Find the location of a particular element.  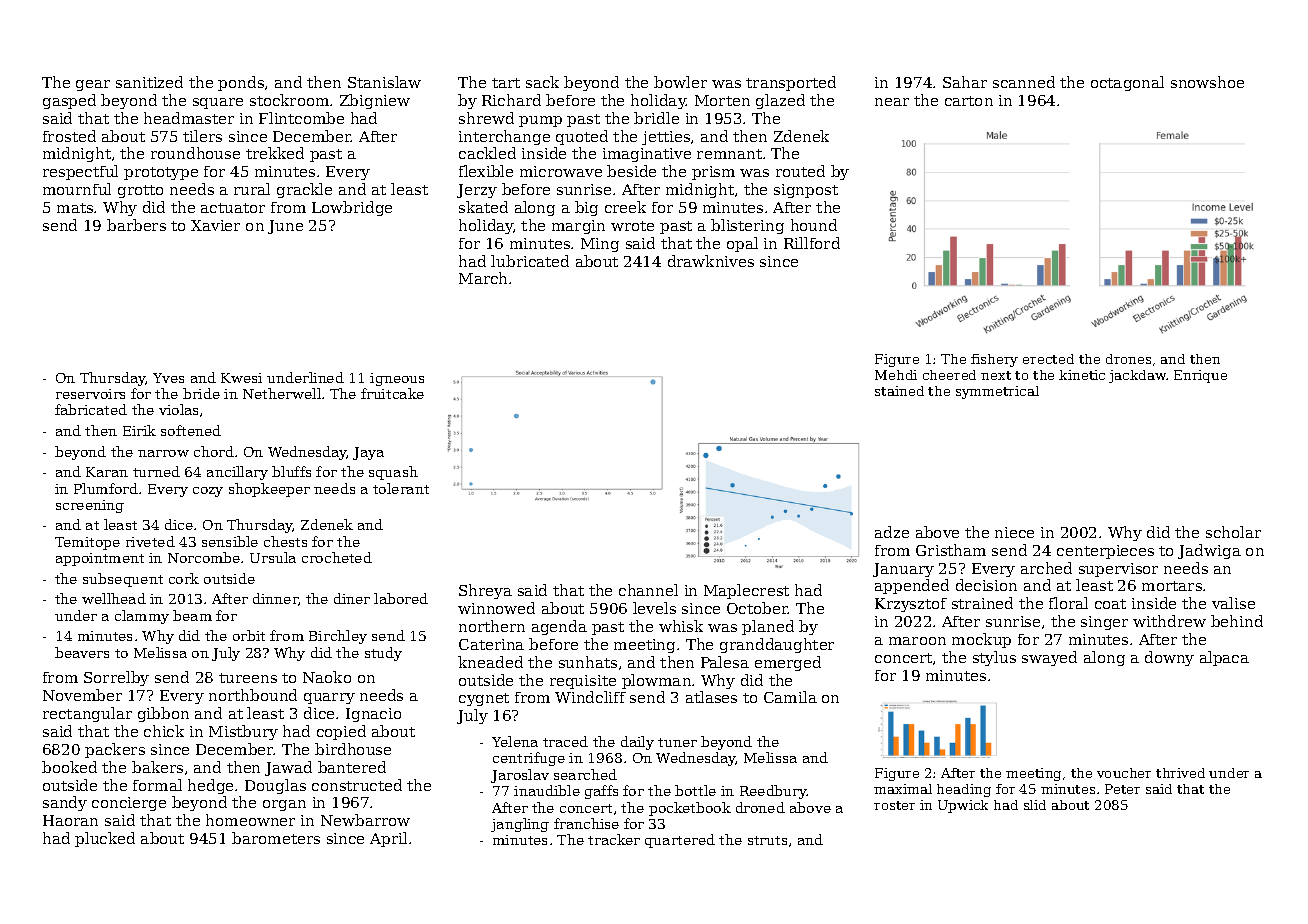

valise is located at coordinates (1233, 603).
